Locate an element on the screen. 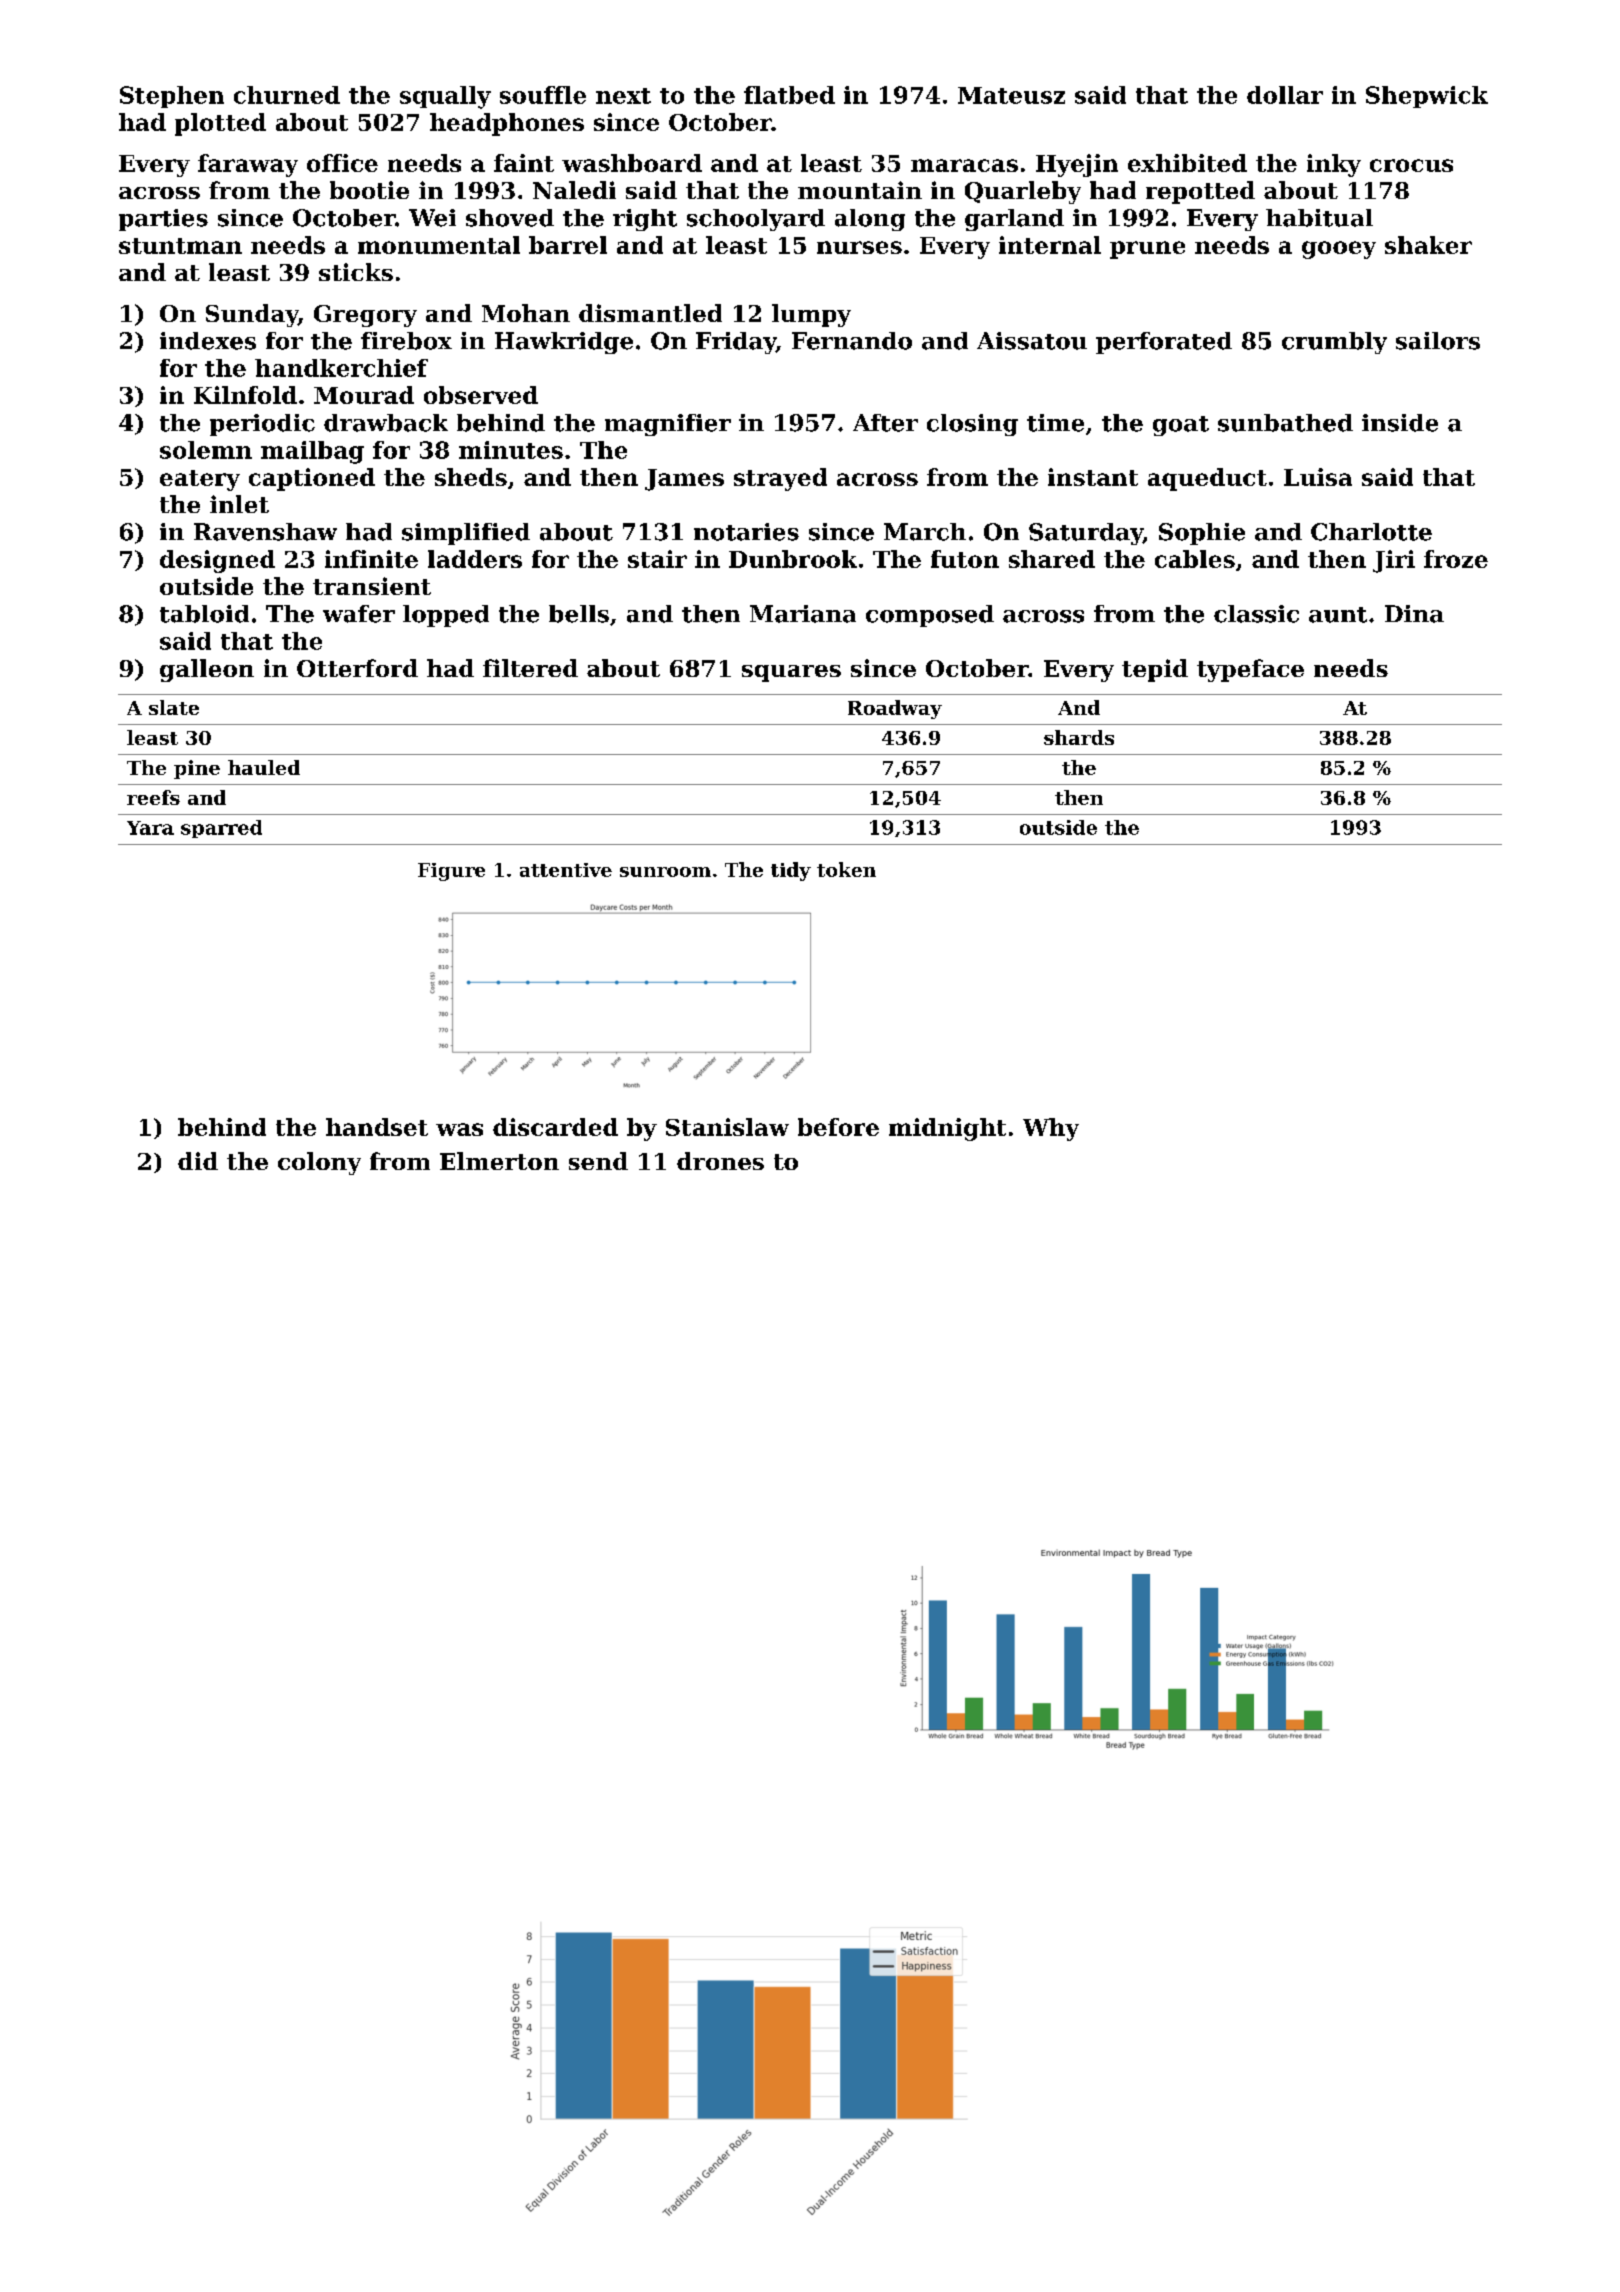 This screenshot has height=2292, width=1620. Why is located at coordinates (1051, 1129).
